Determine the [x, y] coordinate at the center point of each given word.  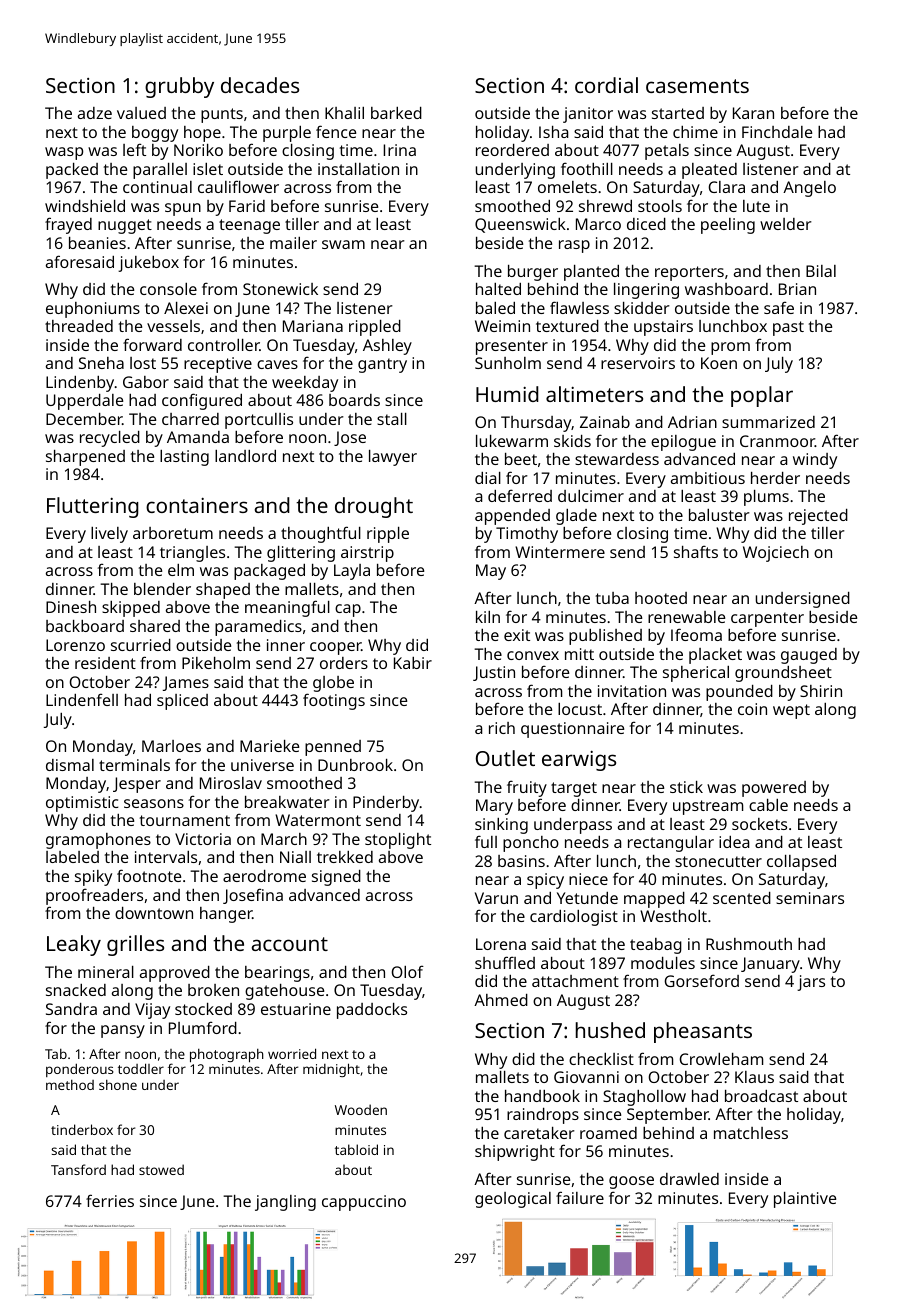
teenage [249, 226]
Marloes [171, 746]
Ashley [387, 347]
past [788, 328]
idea [734, 842]
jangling [285, 1203]
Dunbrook [355, 765]
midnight [331, 1070]
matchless [751, 1133]
